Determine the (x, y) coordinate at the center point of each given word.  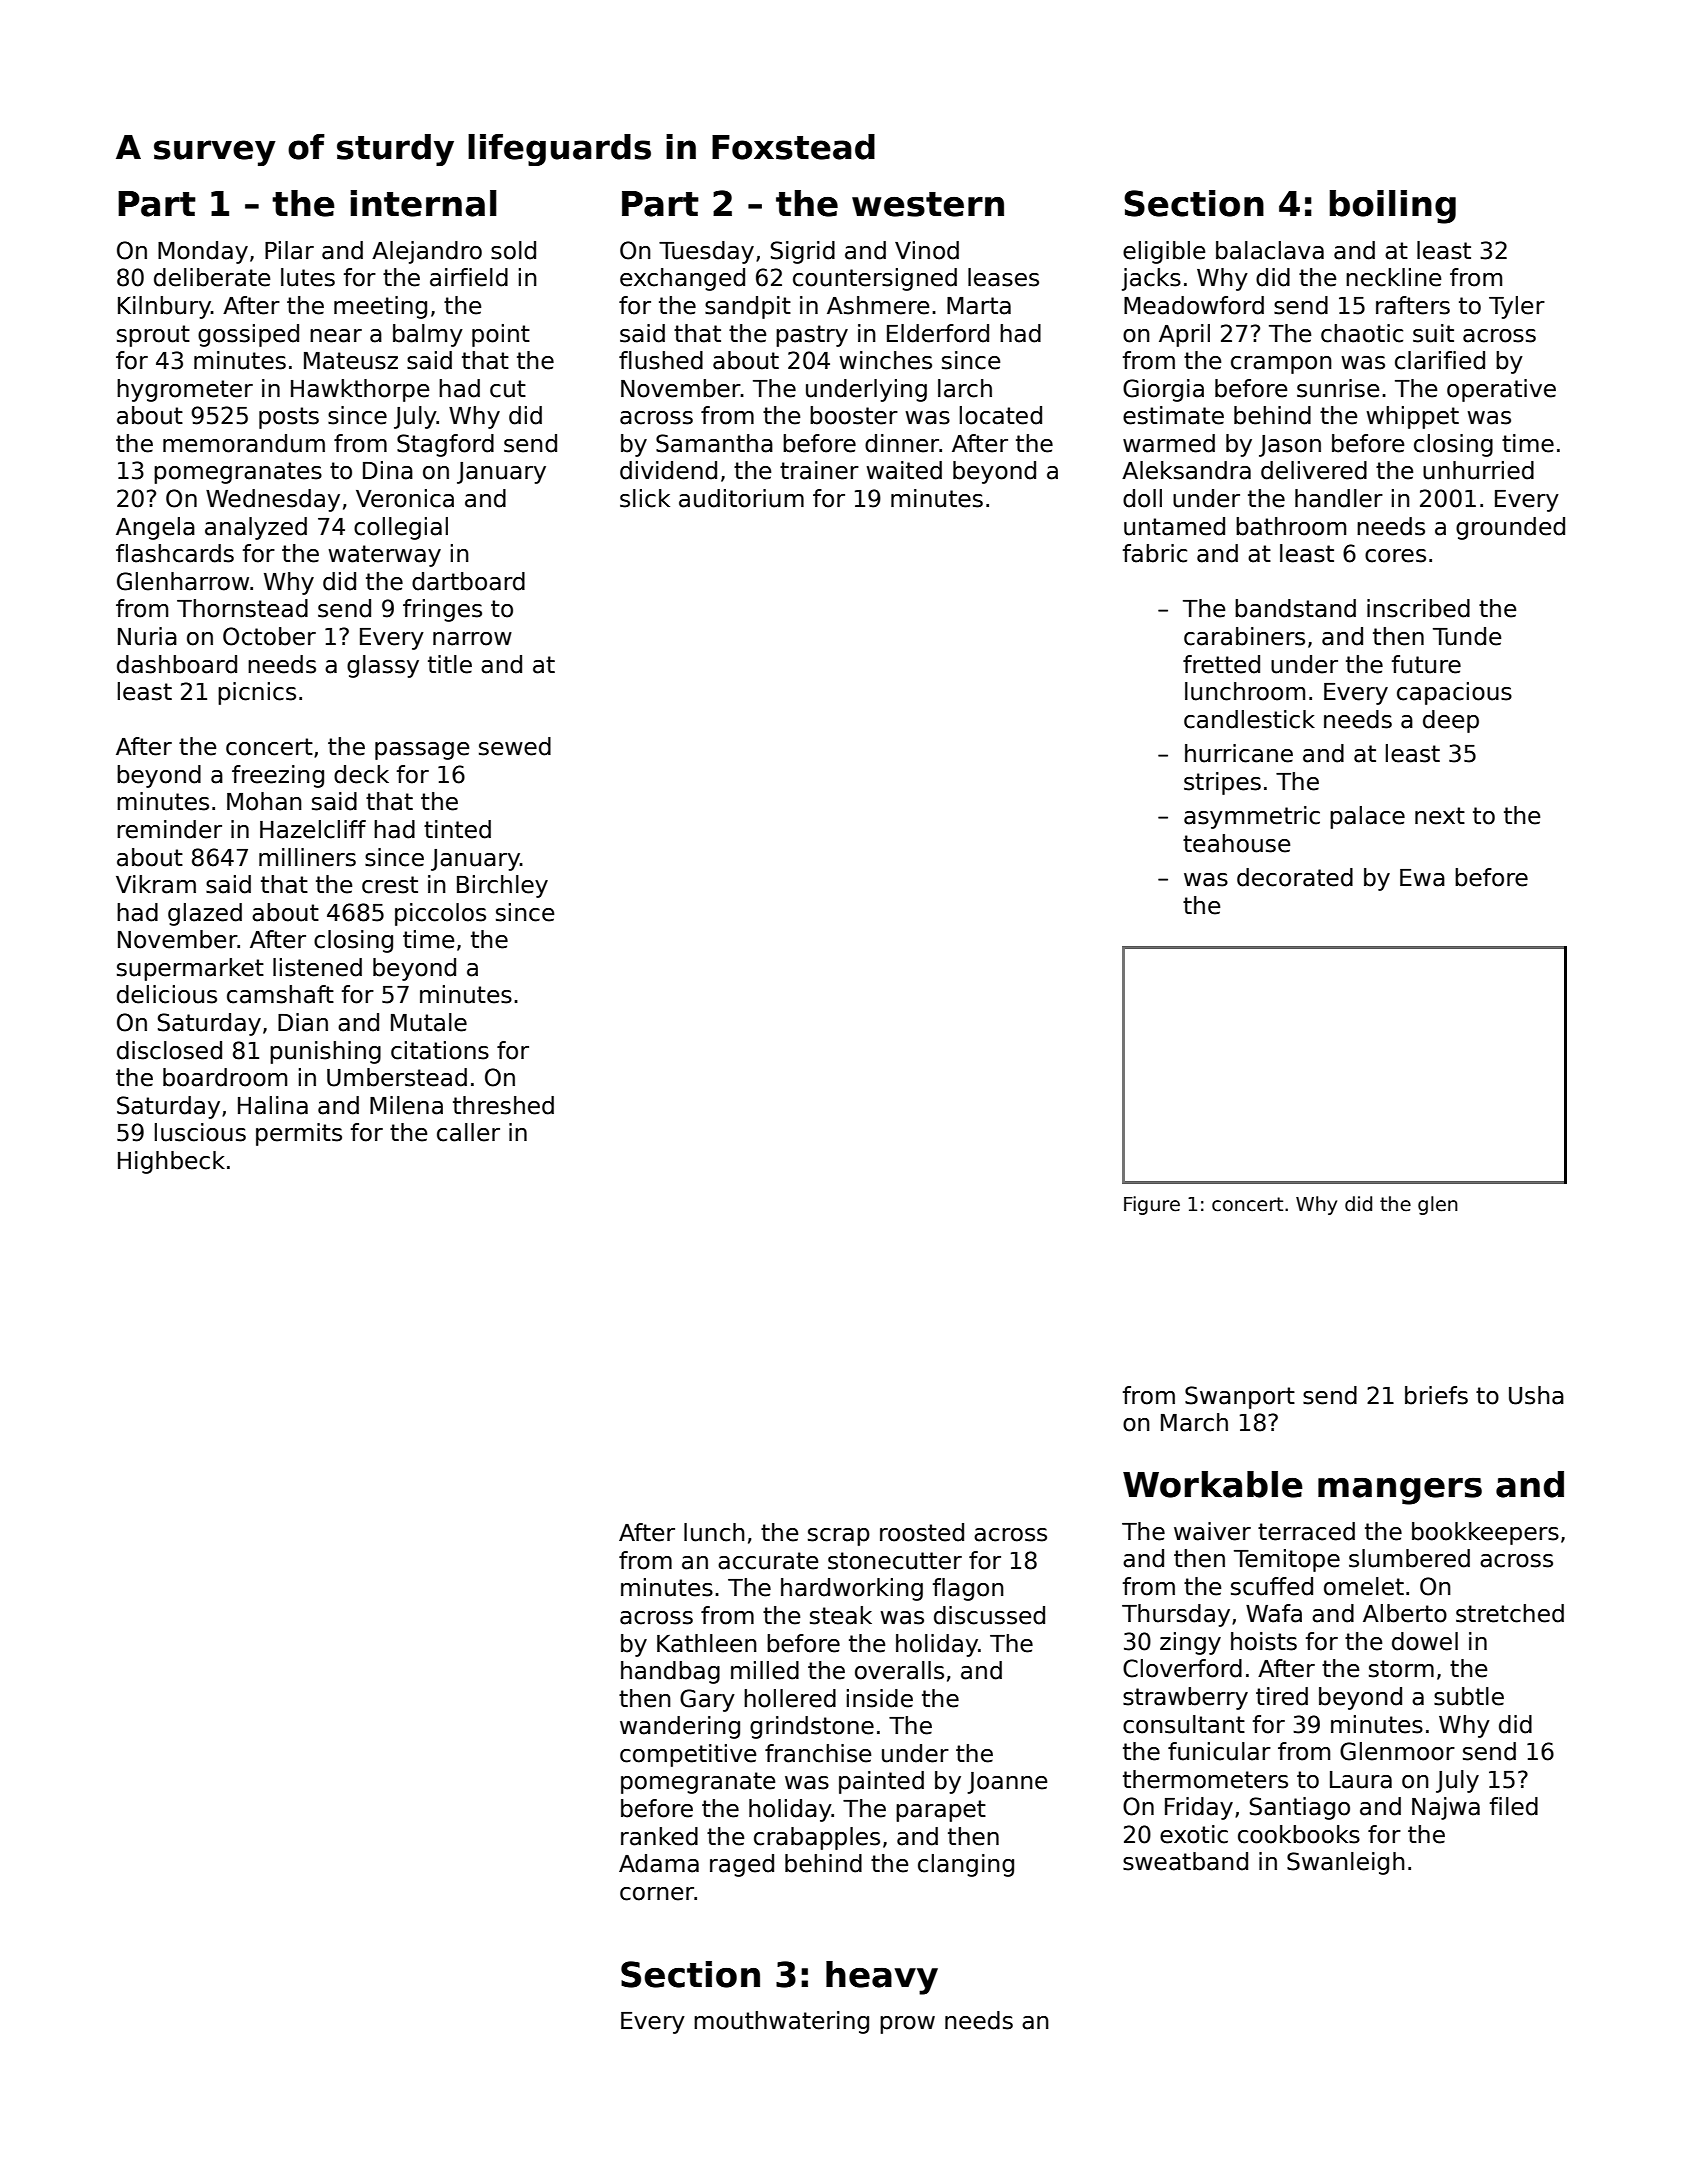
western (928, 204)
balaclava (1270, 250)
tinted (457, 829)
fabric (1155, 553)
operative (1501, 390)
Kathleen (707, 1643)
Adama (659, 1863)
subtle (1469, 1696)
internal (424, 203)
